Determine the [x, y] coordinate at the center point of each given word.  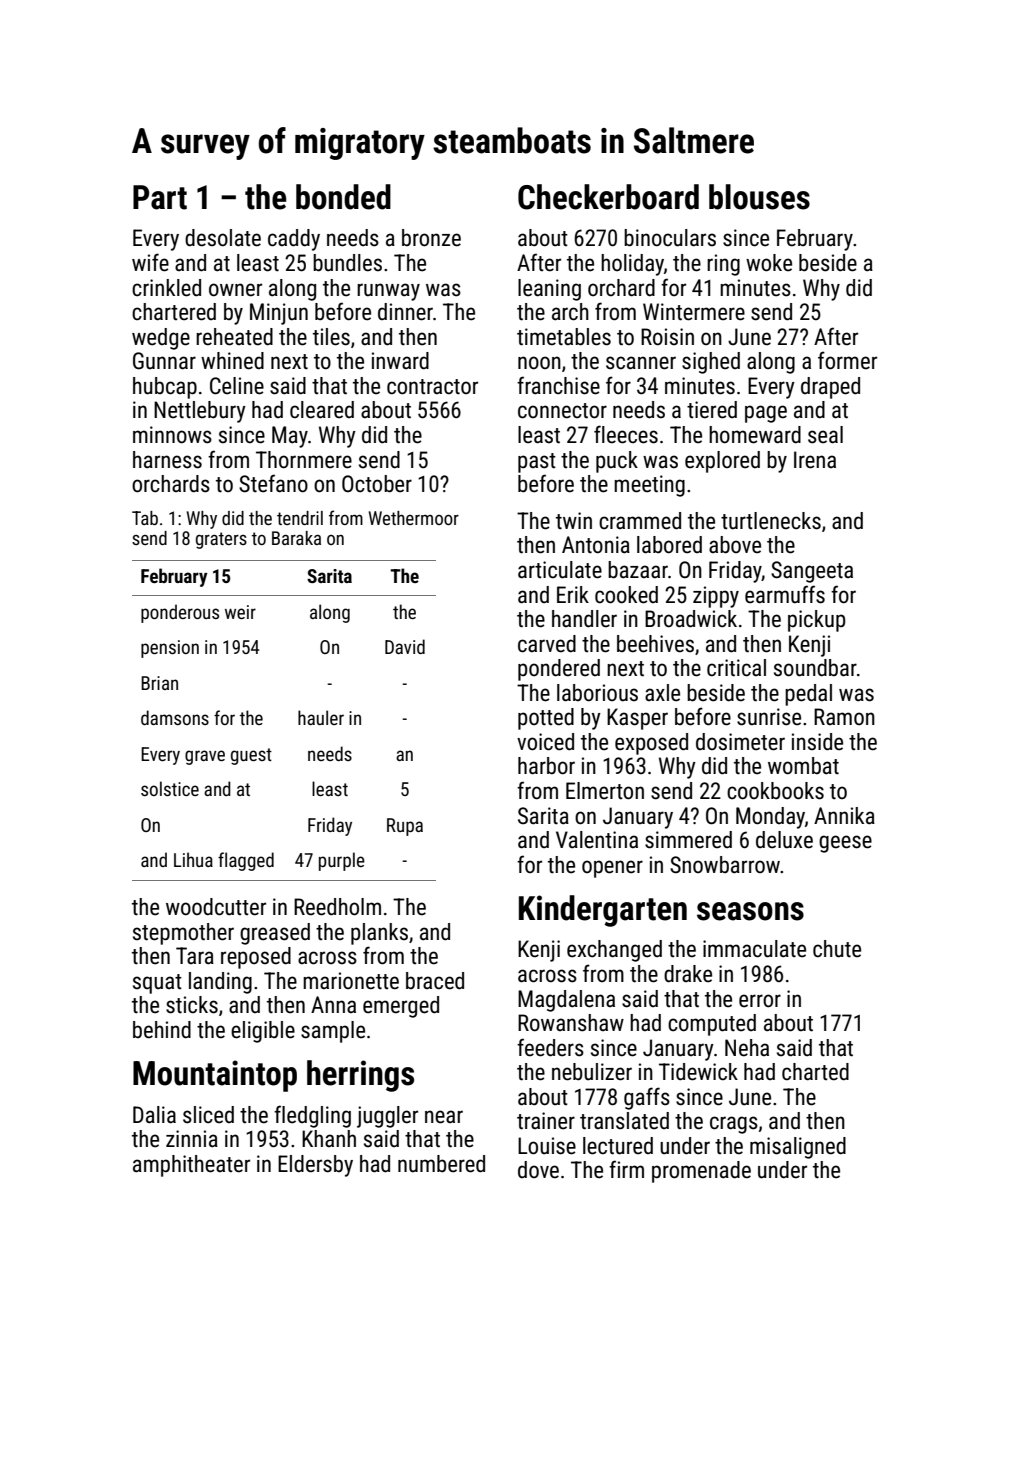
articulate [560, 570]
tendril [300, 518]
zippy [716, 597]
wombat [803, 766]
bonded [343, 197]
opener [612, 869]
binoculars [670, 238]
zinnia [192, 1139]
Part [160, 197]
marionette [351, 981]
